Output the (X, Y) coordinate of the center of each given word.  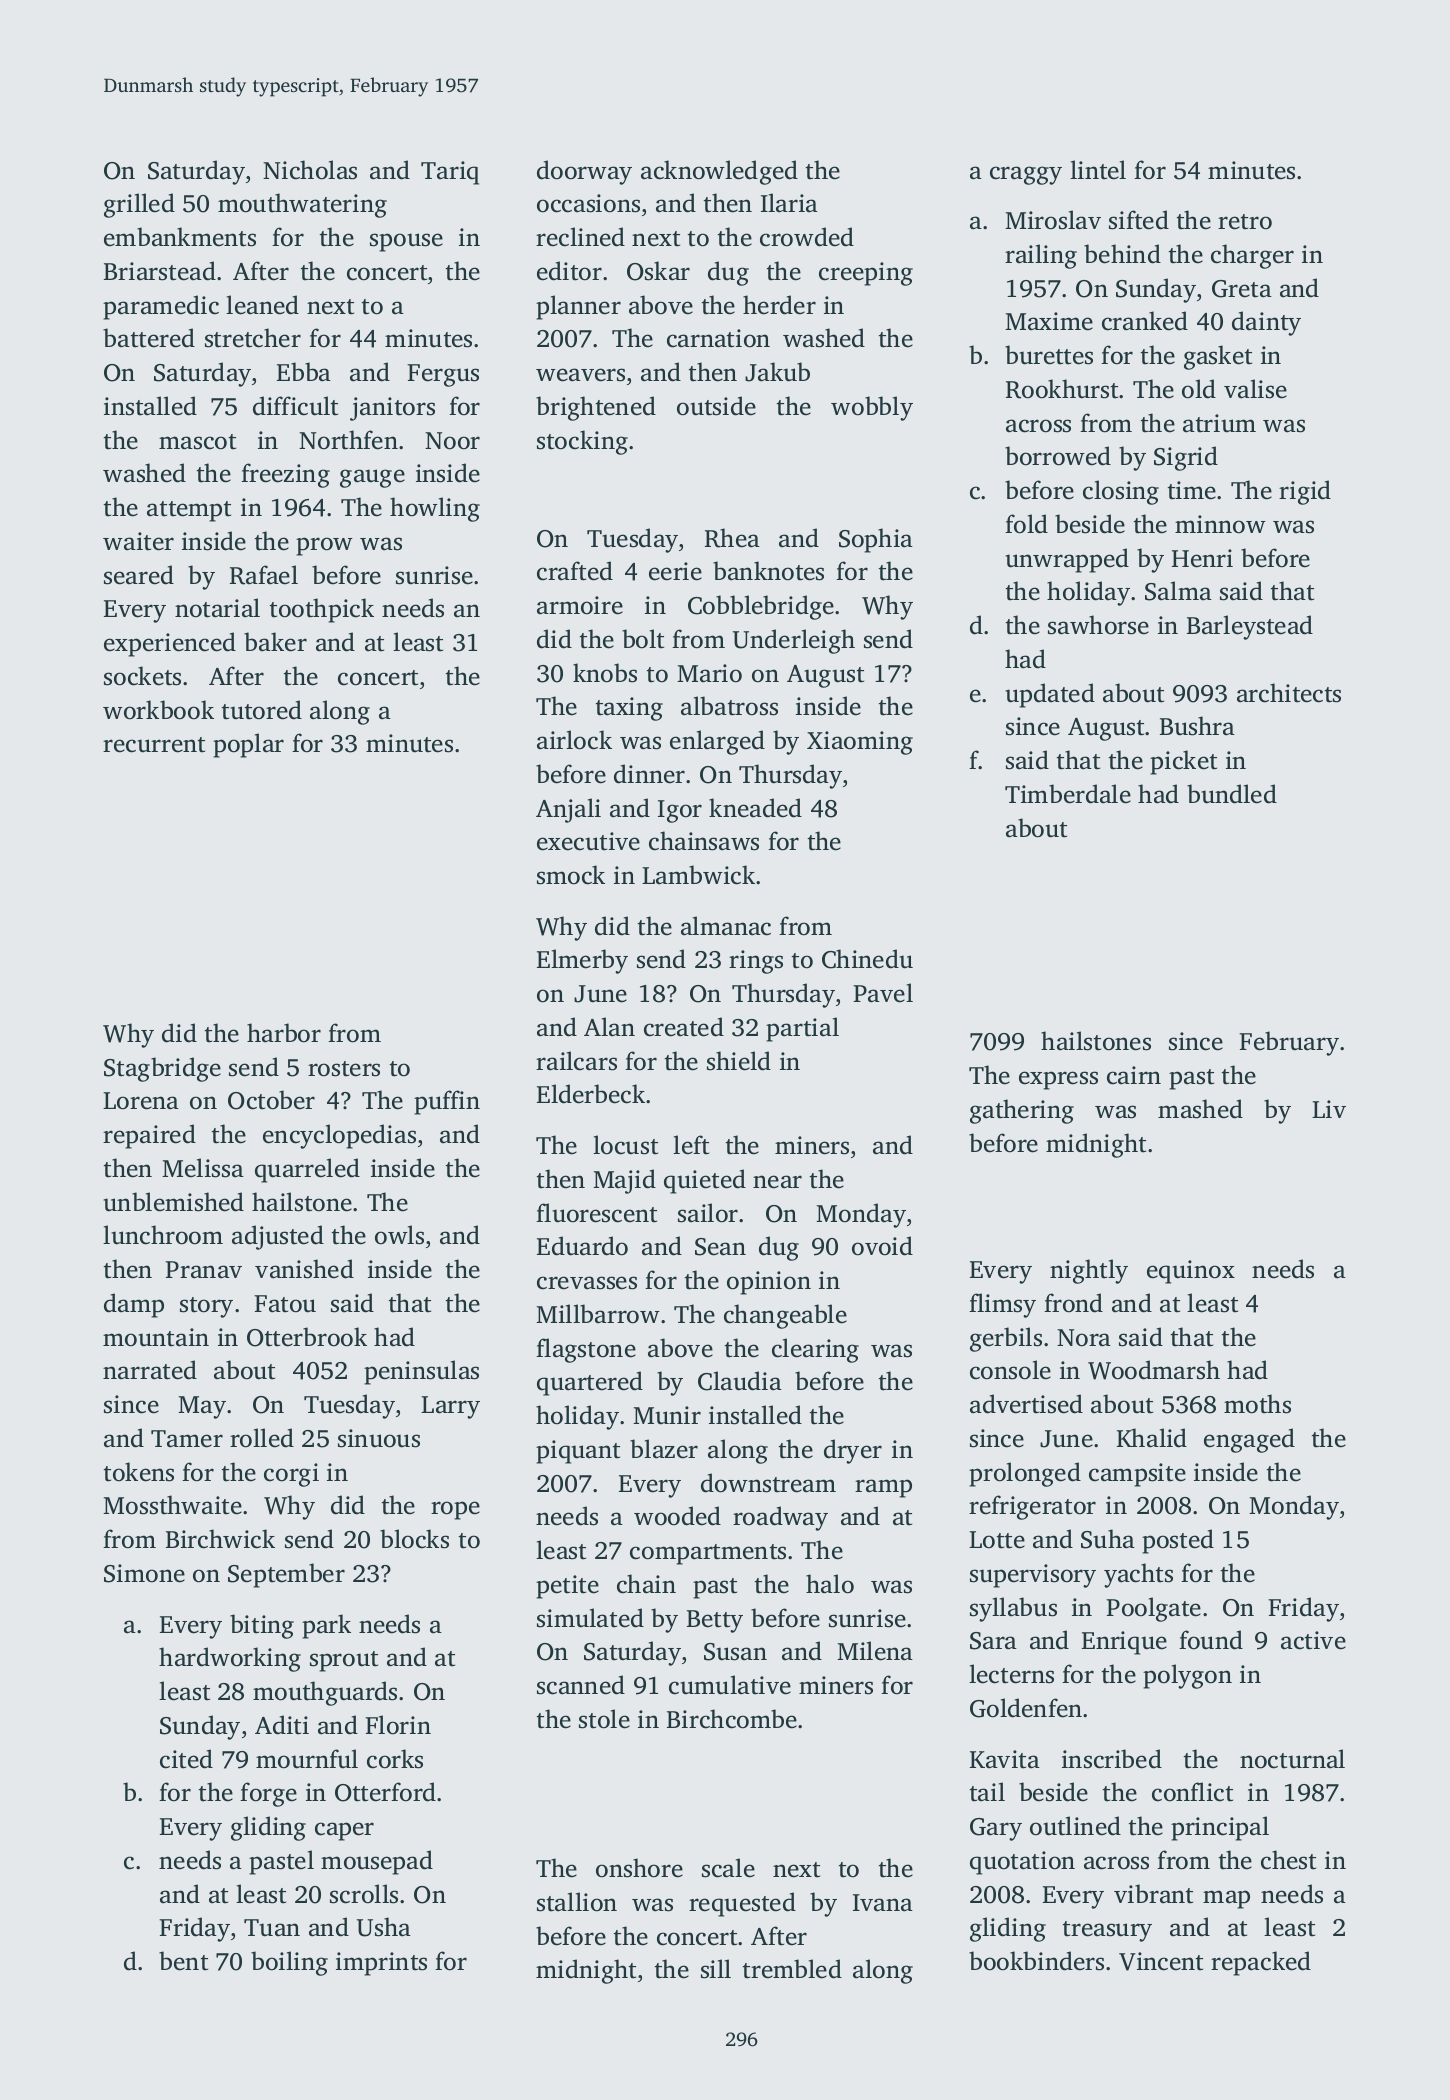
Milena (875, 1651)
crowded (807, 237)
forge (268, 1794)
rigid (1305, 492)
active (1313, 1640)
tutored (262, 710)
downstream (768, 1483)
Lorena (141, 1101)
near (777, 1182)
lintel (1098, 170)
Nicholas (310, 170)
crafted (575, 571)
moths (1257, 1404)
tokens (139, 1472)
